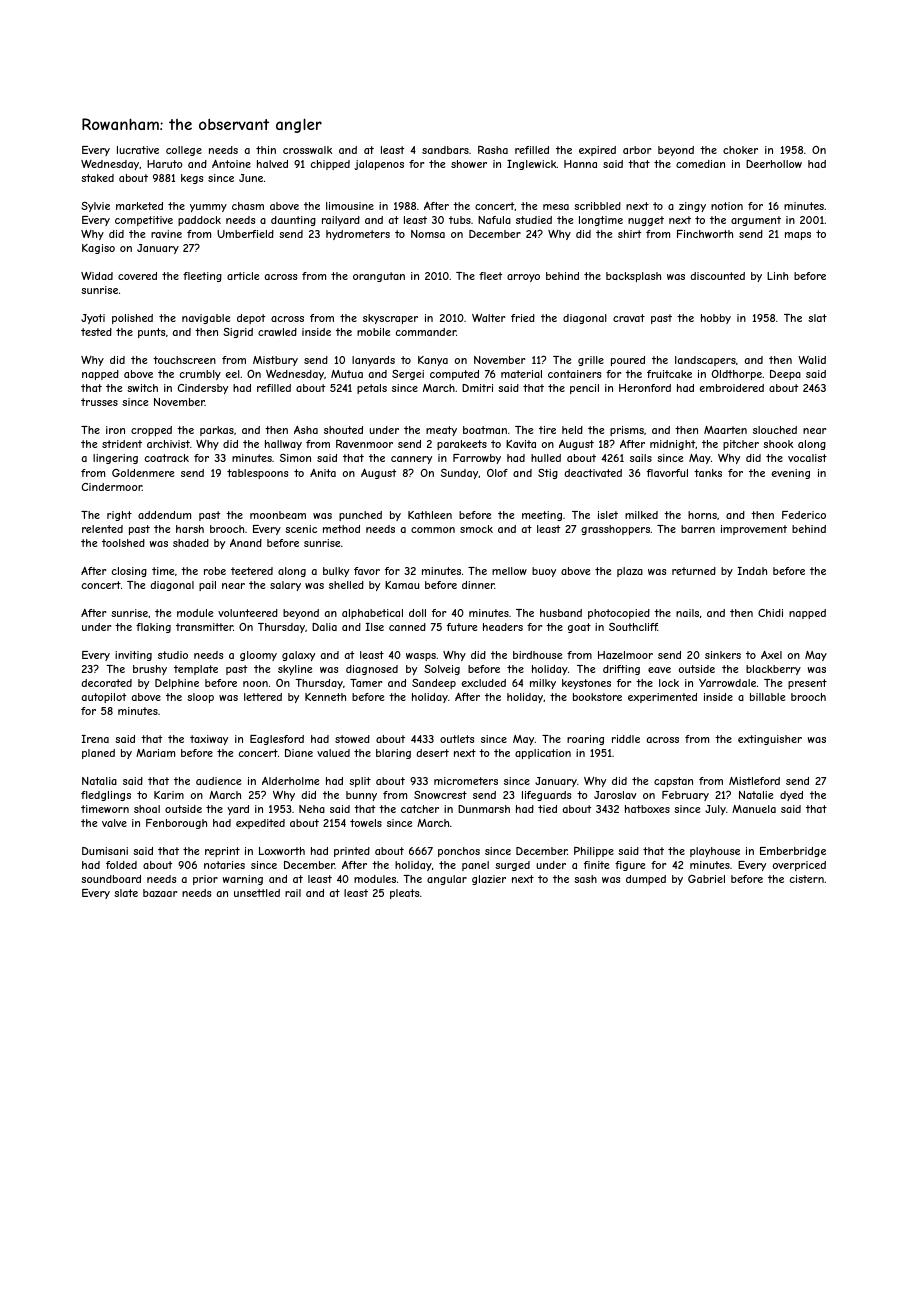 The image size is (908, 1316). I want to click on bazaar, so click(160, 893).
